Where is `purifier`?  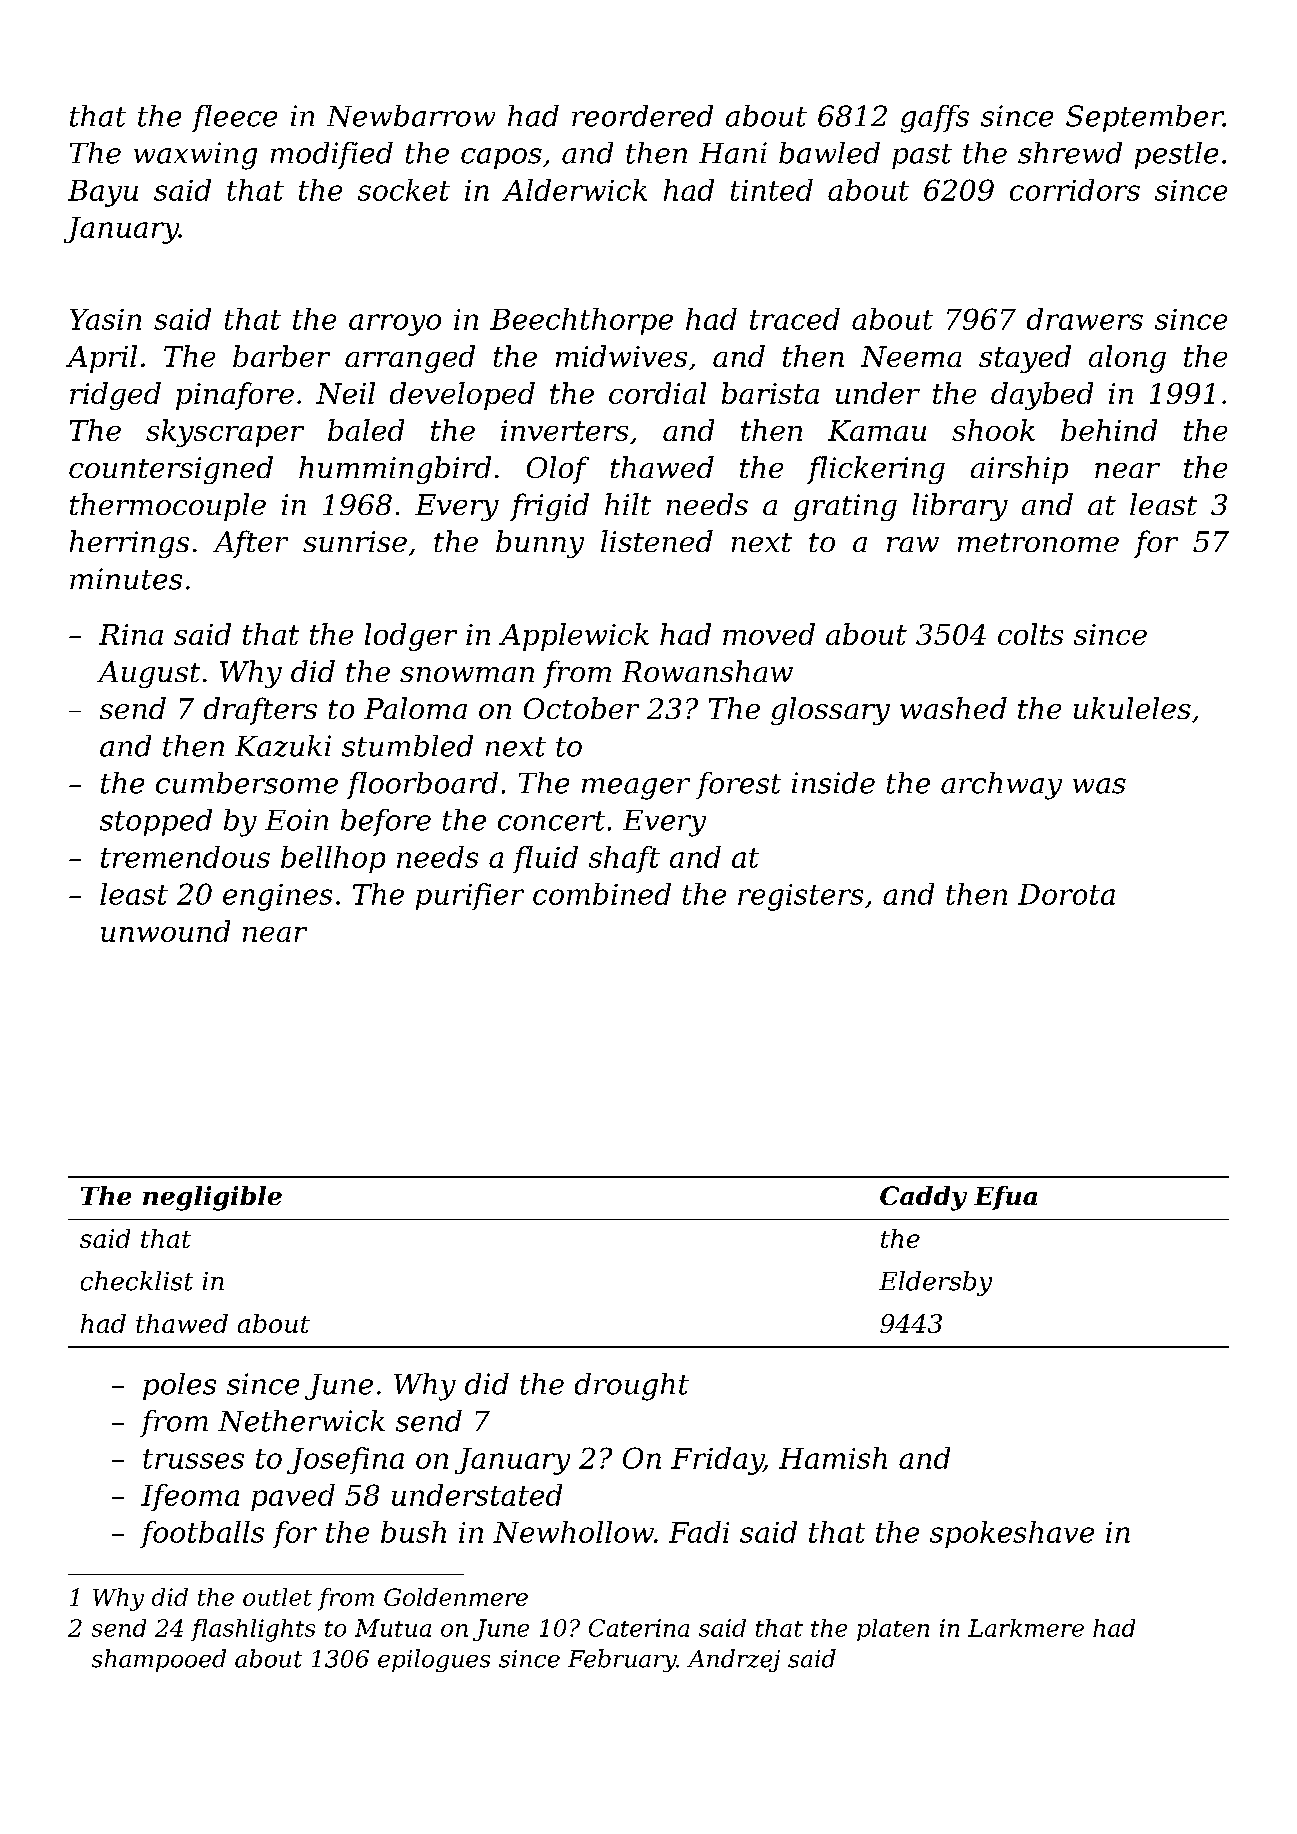
purifier is located at coordinates (470, 896).
